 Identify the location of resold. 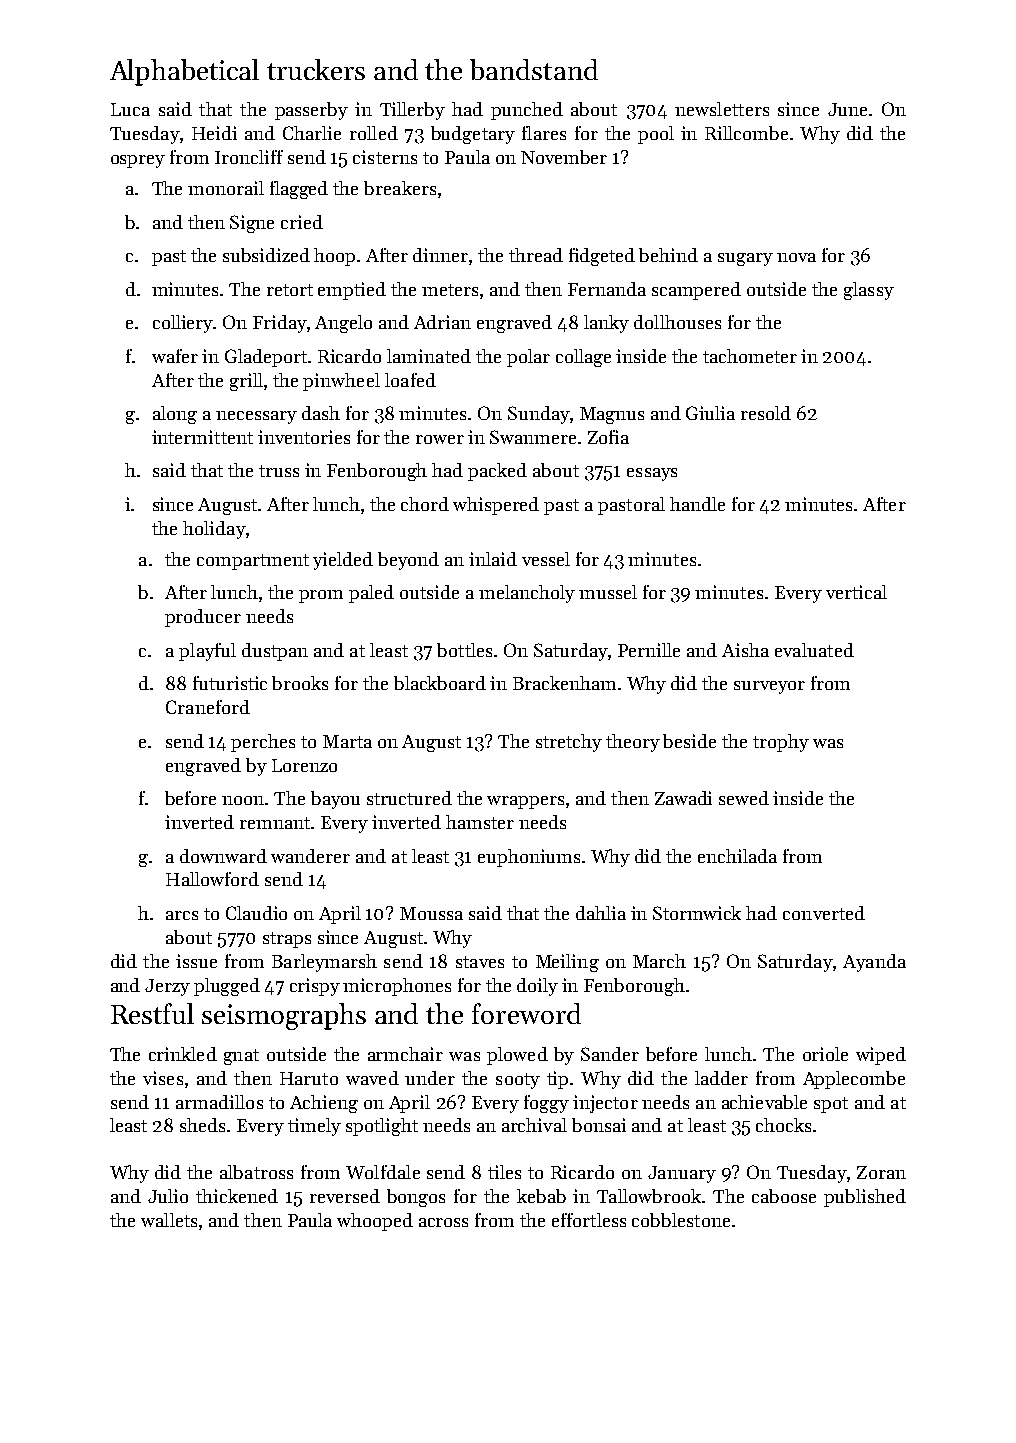
(766, 413).
